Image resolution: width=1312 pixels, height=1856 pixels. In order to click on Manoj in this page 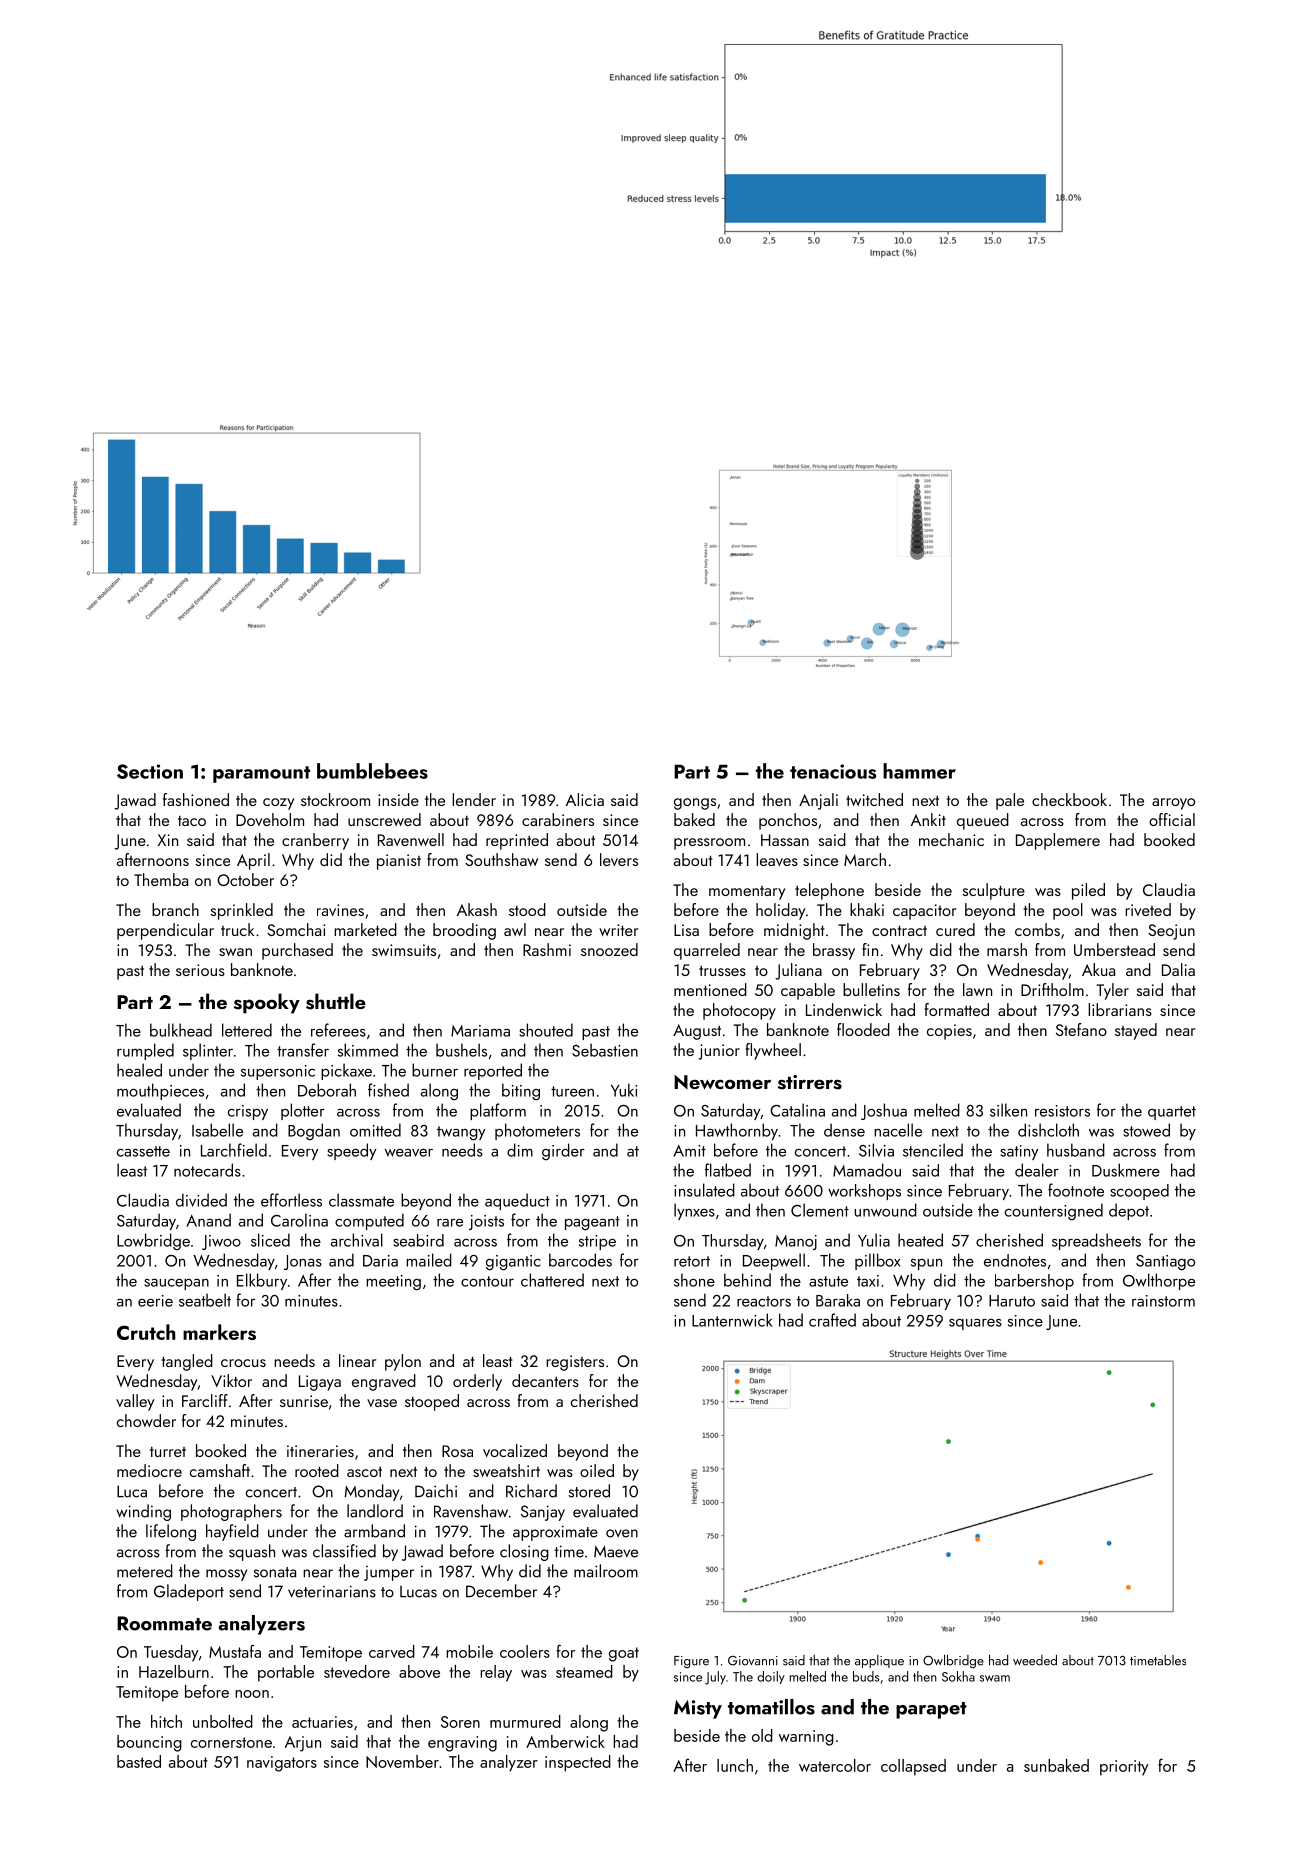, I will do `click(796, 1242)`.
